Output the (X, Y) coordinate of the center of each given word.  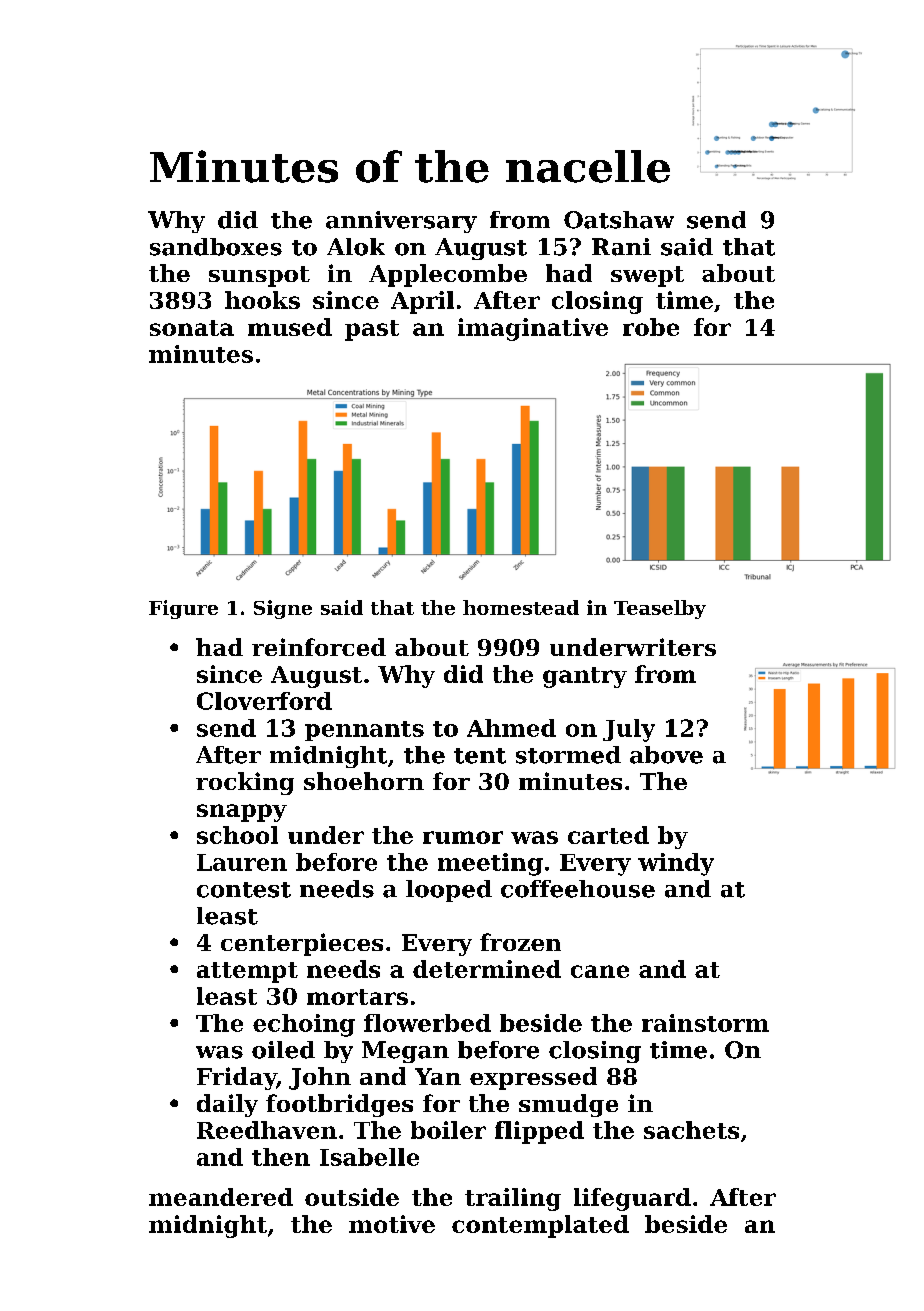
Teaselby (660, 609)
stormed (568, 755)
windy (676, 864)
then (281, 1157)
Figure (183, 609)
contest (244, 890)
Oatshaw (619, 220)
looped (449, 891)
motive (392, 1224)
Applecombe (448, 275)
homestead (521, 607)
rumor (463, 837)
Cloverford (264, 701)
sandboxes (216, 247)
